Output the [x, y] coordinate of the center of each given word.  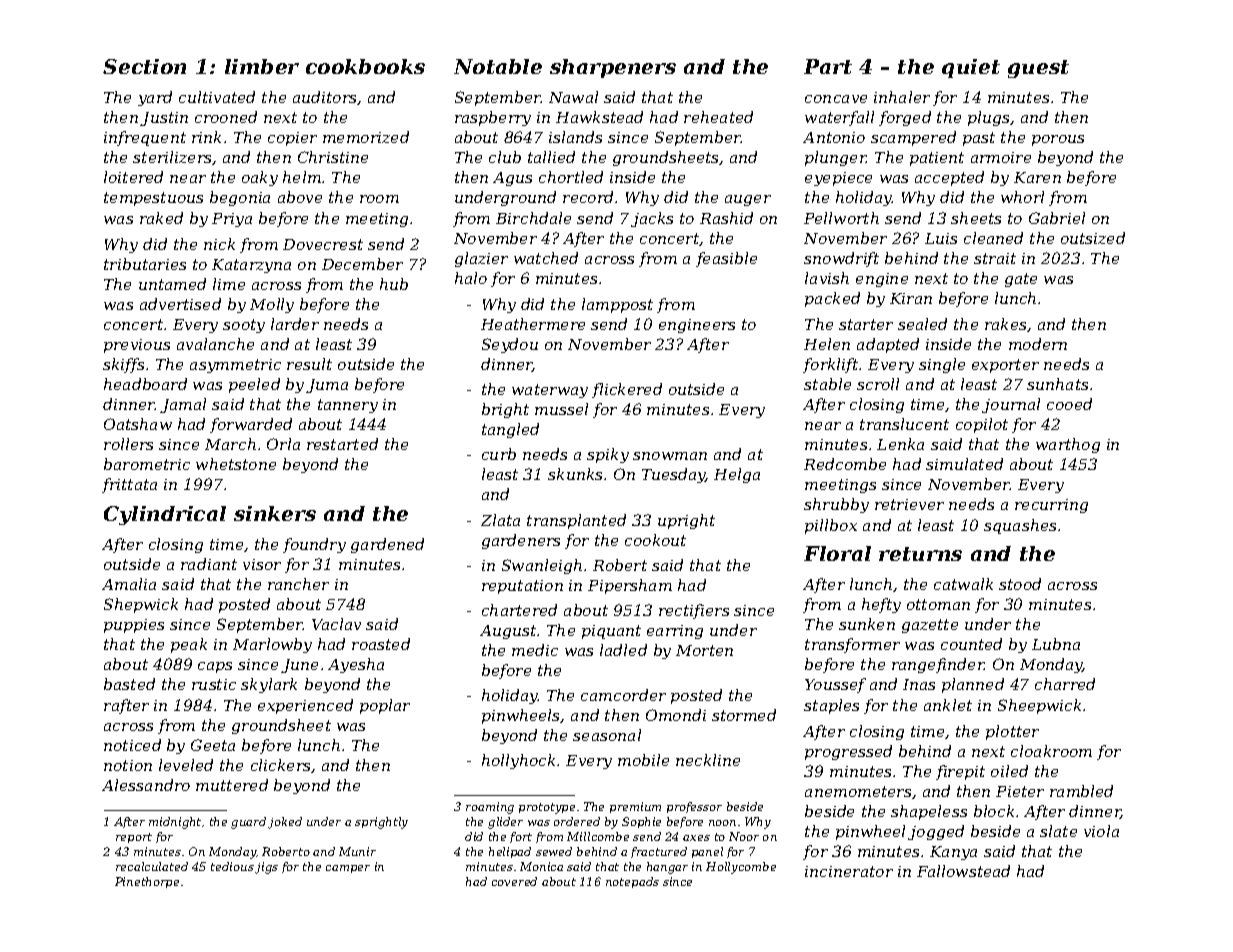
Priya [232, 220]
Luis [941, 238]
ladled [623, 650]
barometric [147, 464]
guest [1038, 69]
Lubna [1056, 644]
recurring [1051, 506]
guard [248, 823]
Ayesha [356, 665]
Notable [498, 66]
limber [262, 66]
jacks [652, 219]
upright [686, 521]
